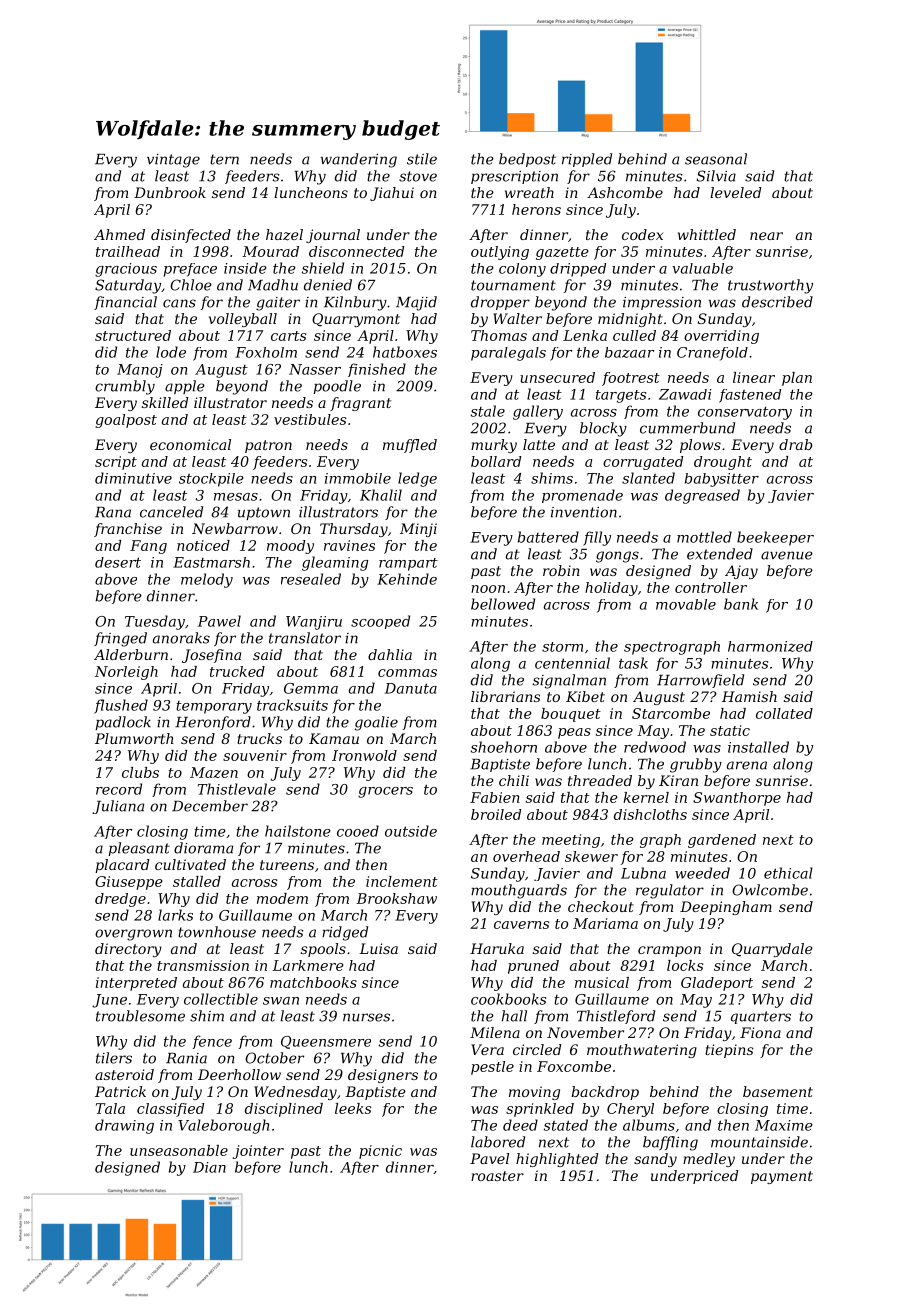 The image size is (908, 1316). I want to click on Ironwold, so click(364, 755).
